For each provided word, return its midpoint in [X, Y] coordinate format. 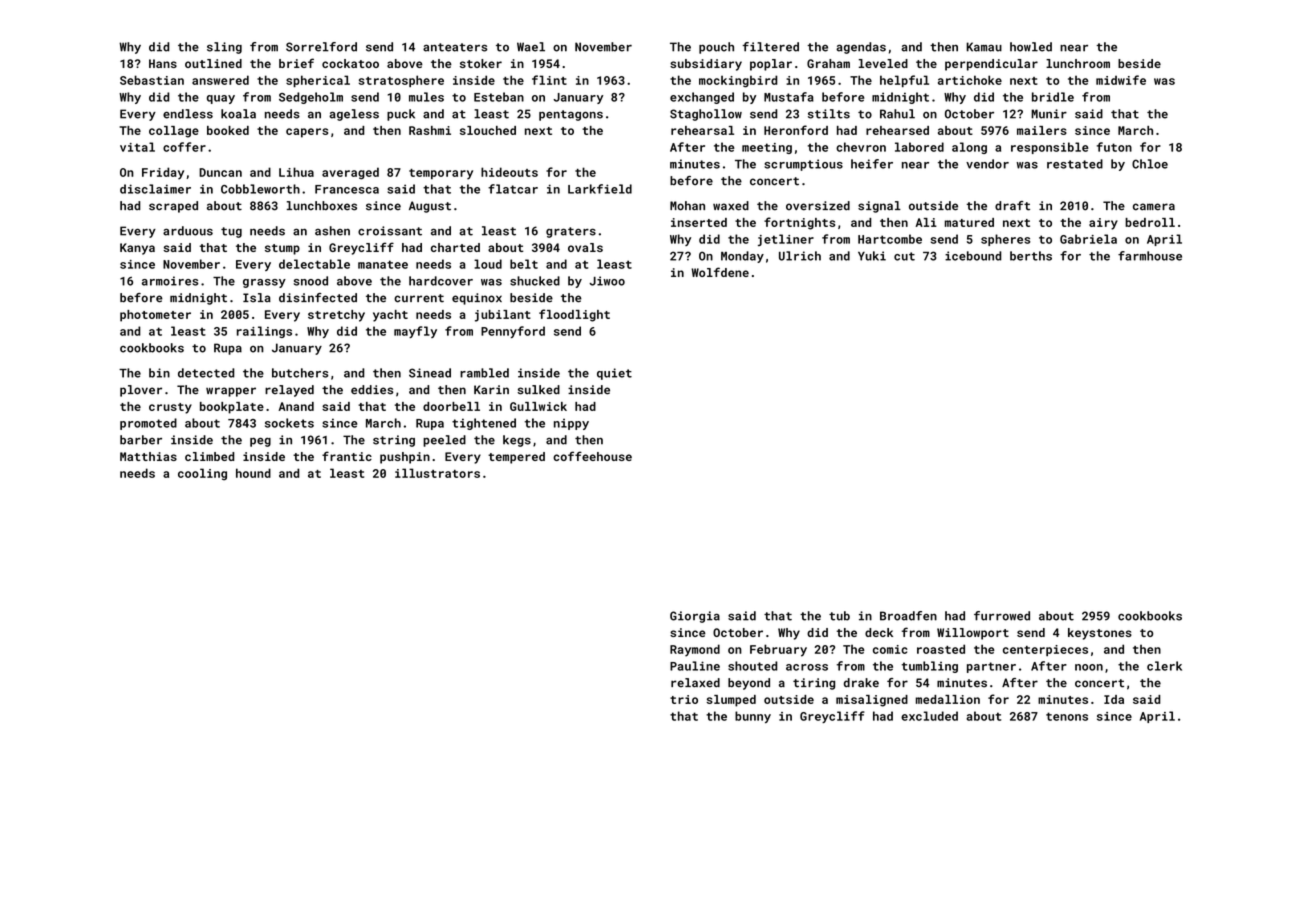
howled [1031, 47]
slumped [731, 701]
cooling [202, 474]
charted [455, 247]
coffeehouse [592, 456]
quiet [614, 374]
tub [839, 616]
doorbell [451, 406]
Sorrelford [321, 47]
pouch [716, 48]
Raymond [695, 650]
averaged [350, 173]
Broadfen [908, 616]
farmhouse [1150, 256]
